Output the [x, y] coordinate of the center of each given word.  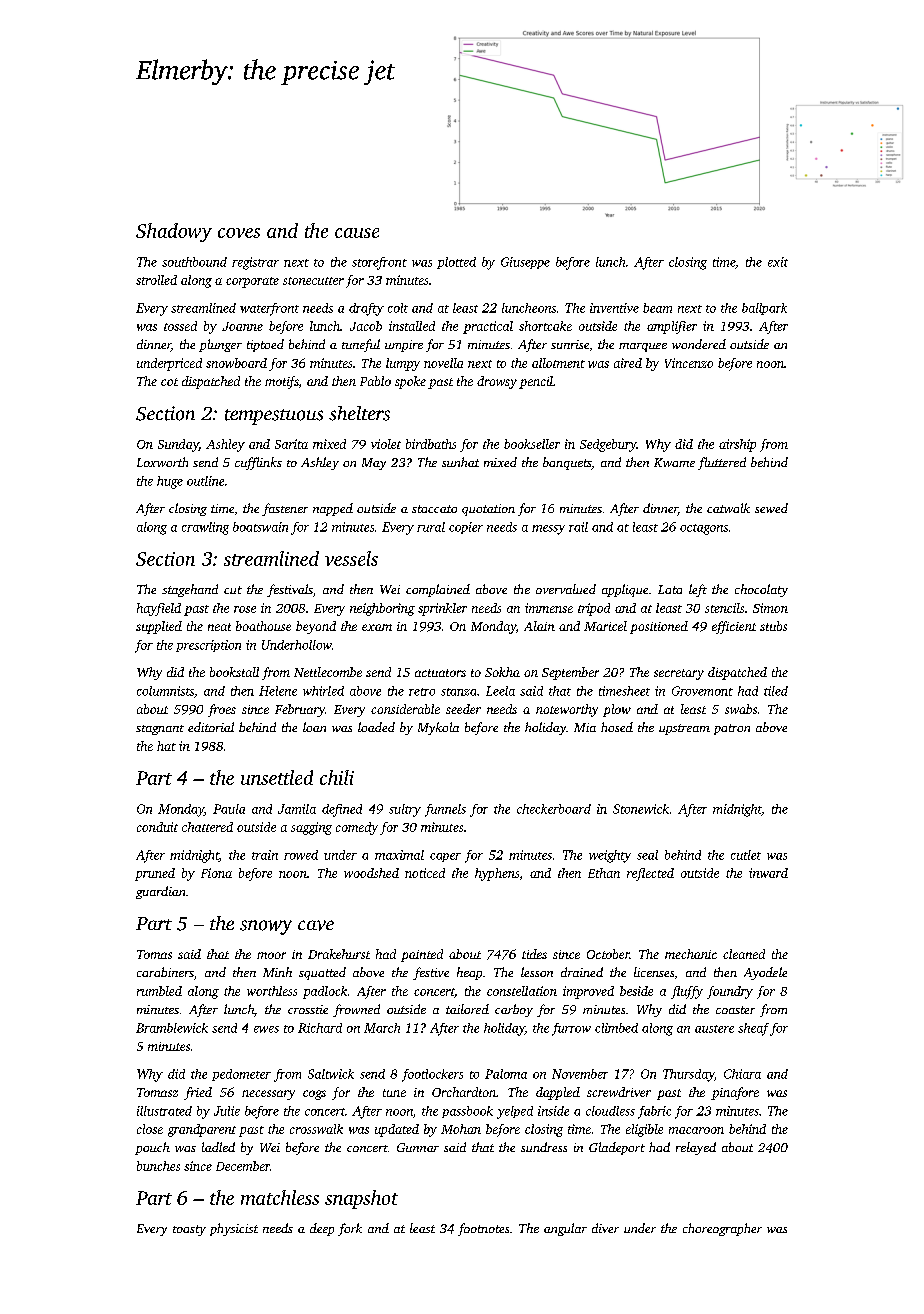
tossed [180, 326]
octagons [704, 529]
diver [605, 1228]
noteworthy [567, 710]
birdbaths [431, 444]
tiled [776, 691]
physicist [234, 1229]
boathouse [263, 626]
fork [350, 1229]
